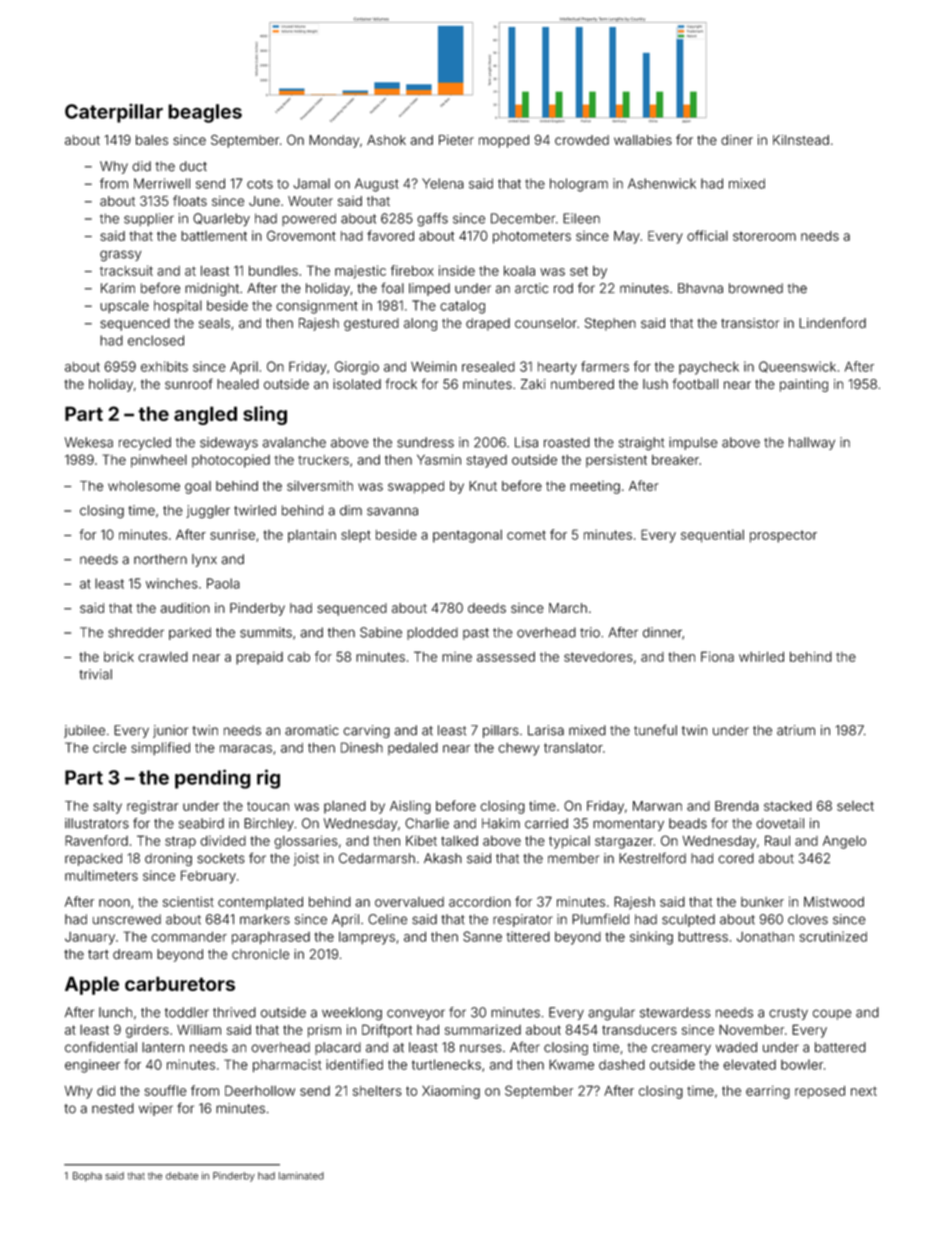 The height and width of the screenshot is (1233, 952). What do you see at coordinates (675, 460) in the screenshot?
I see `breaker` at bounding box center [675, 460].
